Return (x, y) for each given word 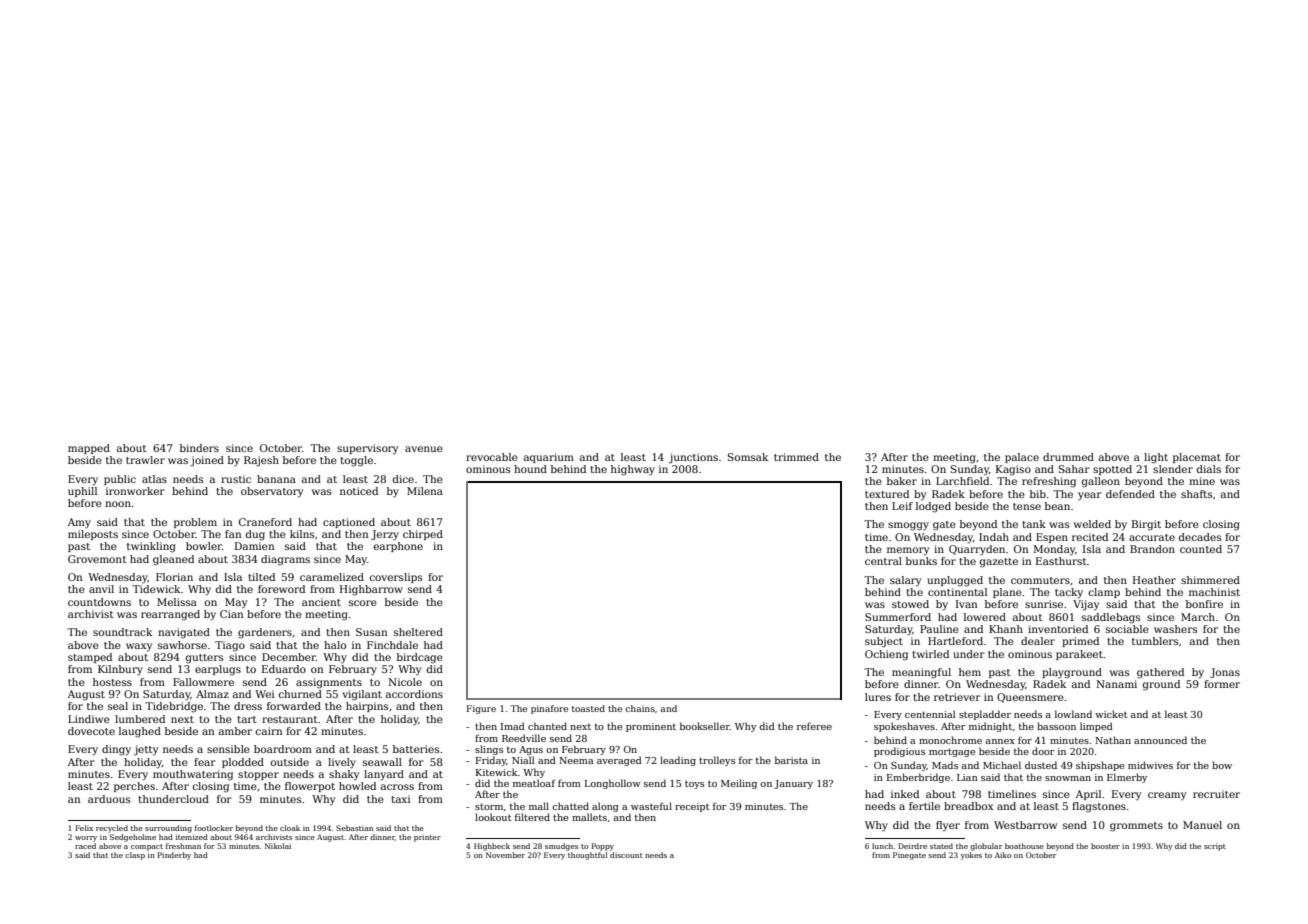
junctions (693, 458)
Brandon (1152, 549)
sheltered (418, 632)
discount (626, 855)
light (1156, 458)
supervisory (367, 449)
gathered (1160, 673)
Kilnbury (120, 670)
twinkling (151, 547)
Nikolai (278, 846)
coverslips (396, 578)
